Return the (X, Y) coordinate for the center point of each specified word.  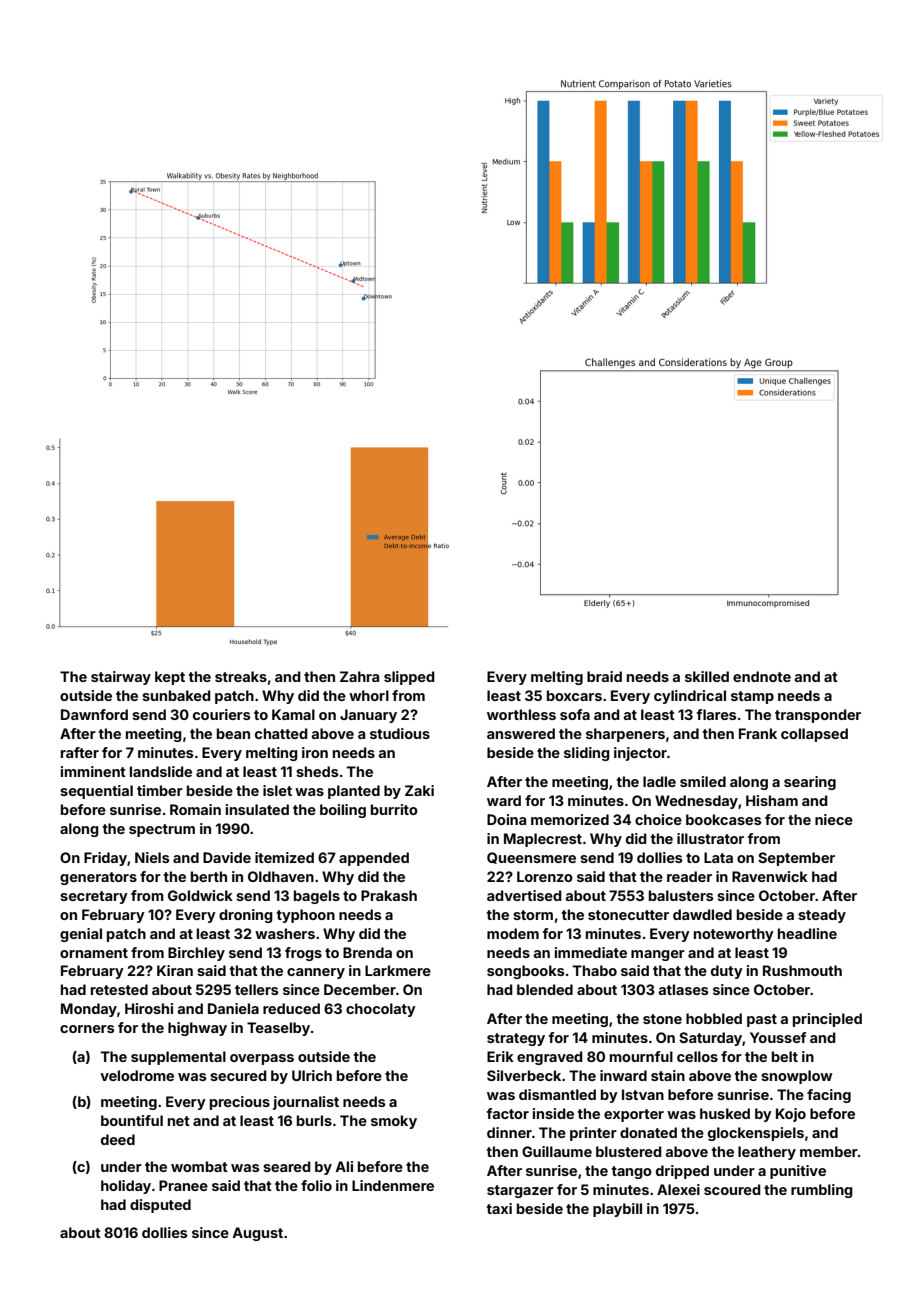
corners (87, 1029)
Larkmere (398, 970)
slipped (409, 678)
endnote (762, 676)
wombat (199, 1166)
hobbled (714, 1018)
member (829, 1151)
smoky (394, 1122)
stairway (121, 678)
